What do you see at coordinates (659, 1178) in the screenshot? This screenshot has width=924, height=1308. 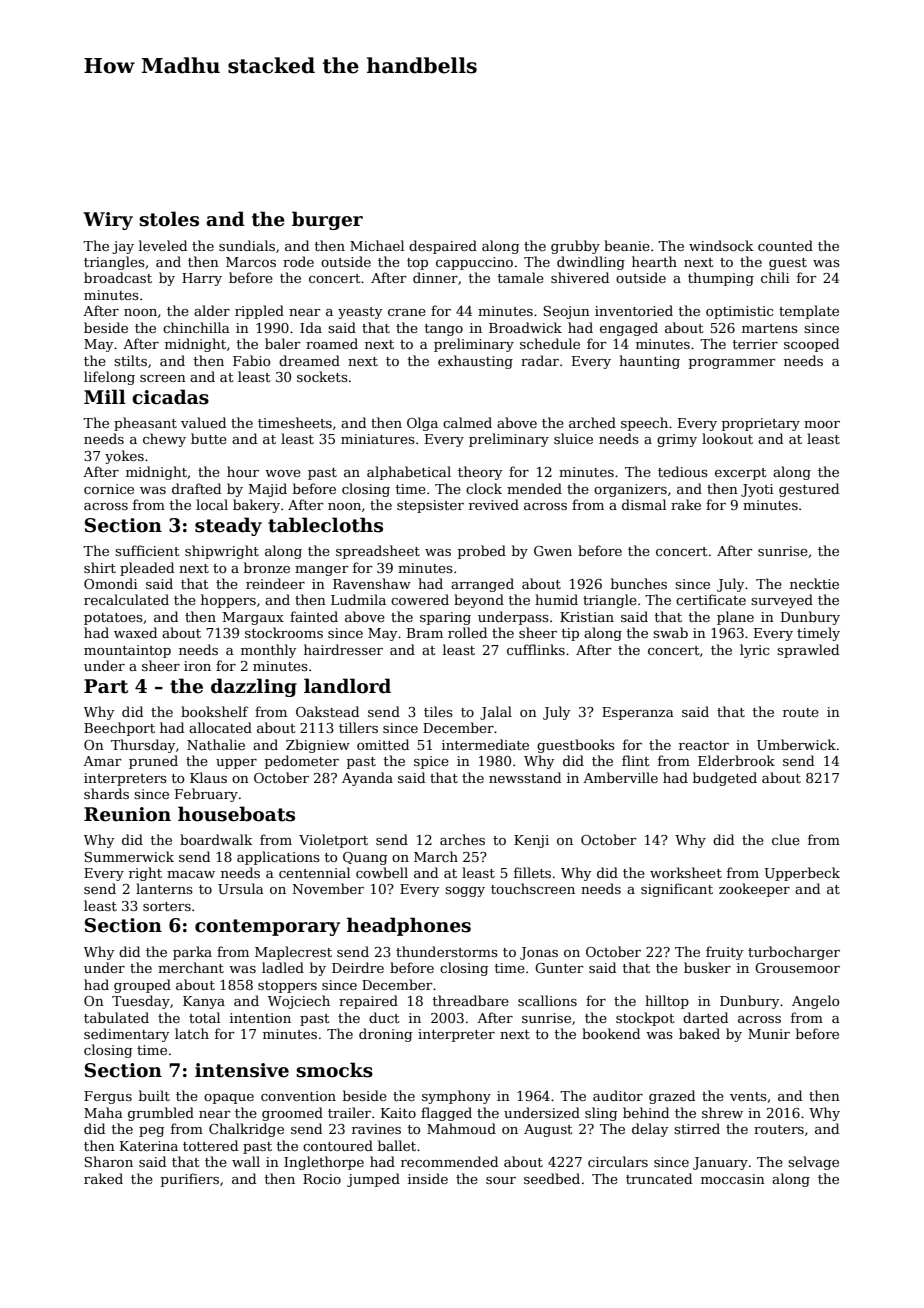 I see `truncated` at bounding box center [659, 1178].
